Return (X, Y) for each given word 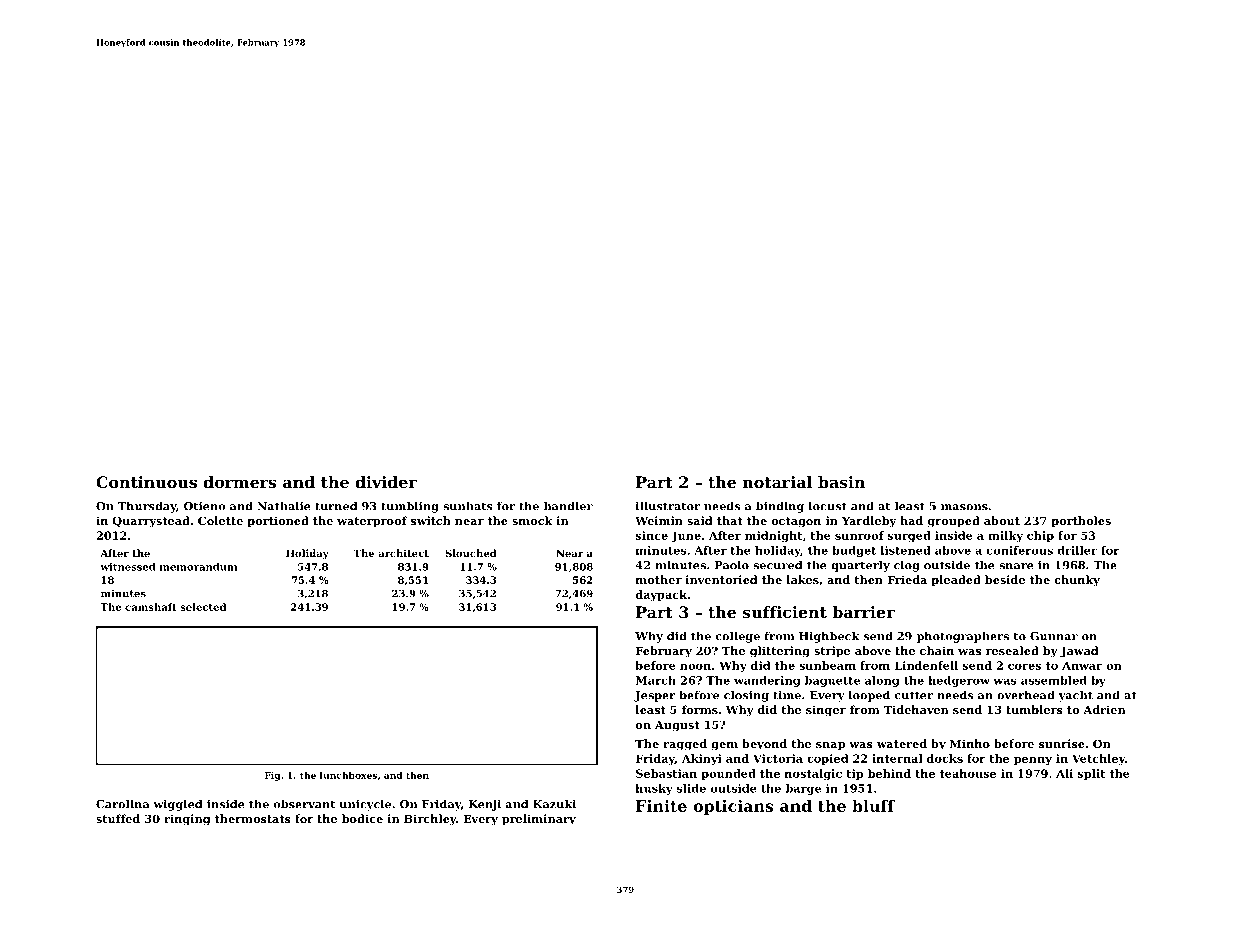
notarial (777, 482)
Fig (272, 776)
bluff (873, 806)
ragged (685, 745)
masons (964, 507)
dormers (239, 482)
